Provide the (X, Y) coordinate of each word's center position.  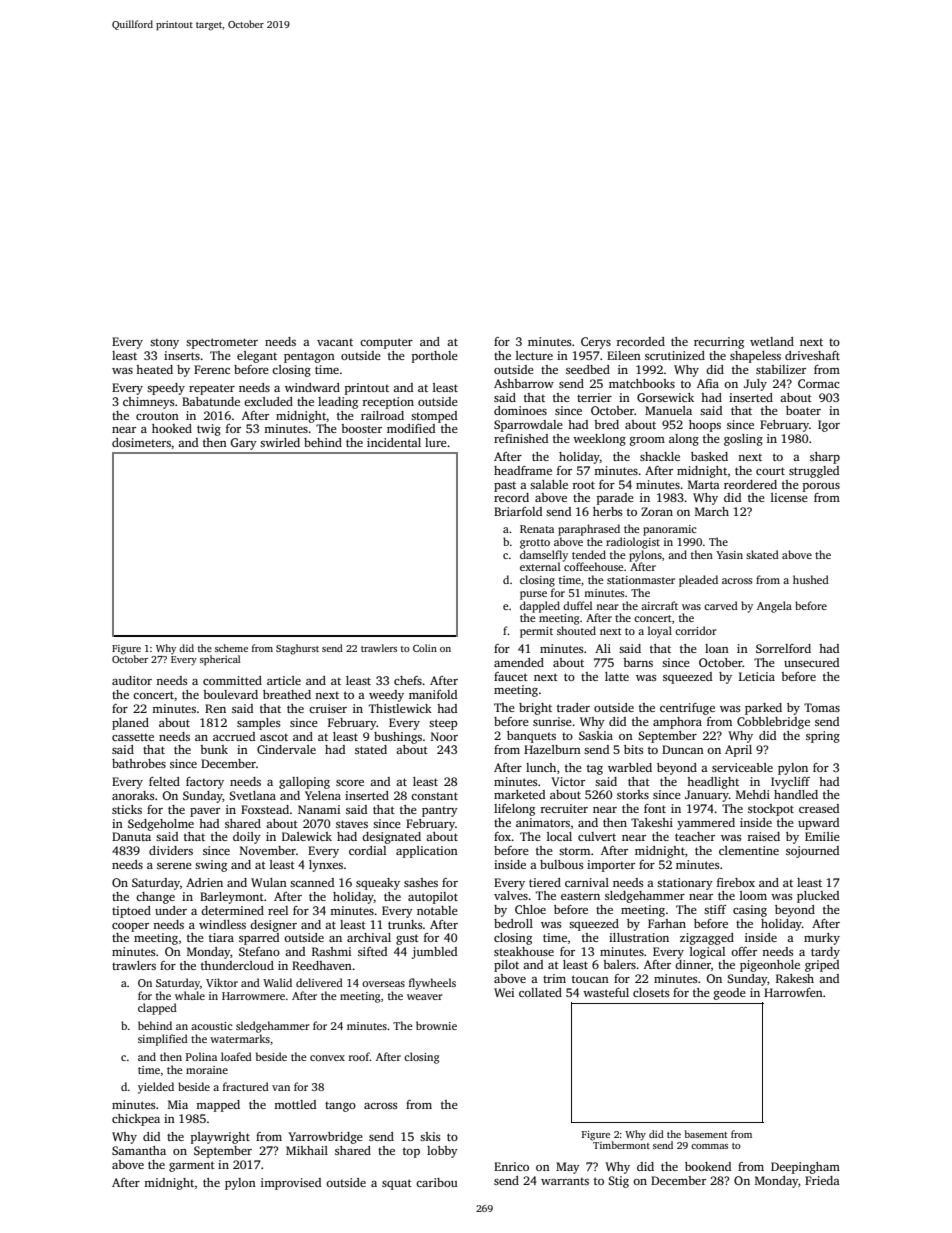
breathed (287, 694)
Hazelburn (552, 749)
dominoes (520, 410)
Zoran (657, 511)
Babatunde (211, 401)
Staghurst (297, 649)
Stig (618, 1182)
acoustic (212, 1026)
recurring (719, 343)
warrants (565, 1181)
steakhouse (524, 951)
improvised (291, 1184)
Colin (425, 648)
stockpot (771, 810)
